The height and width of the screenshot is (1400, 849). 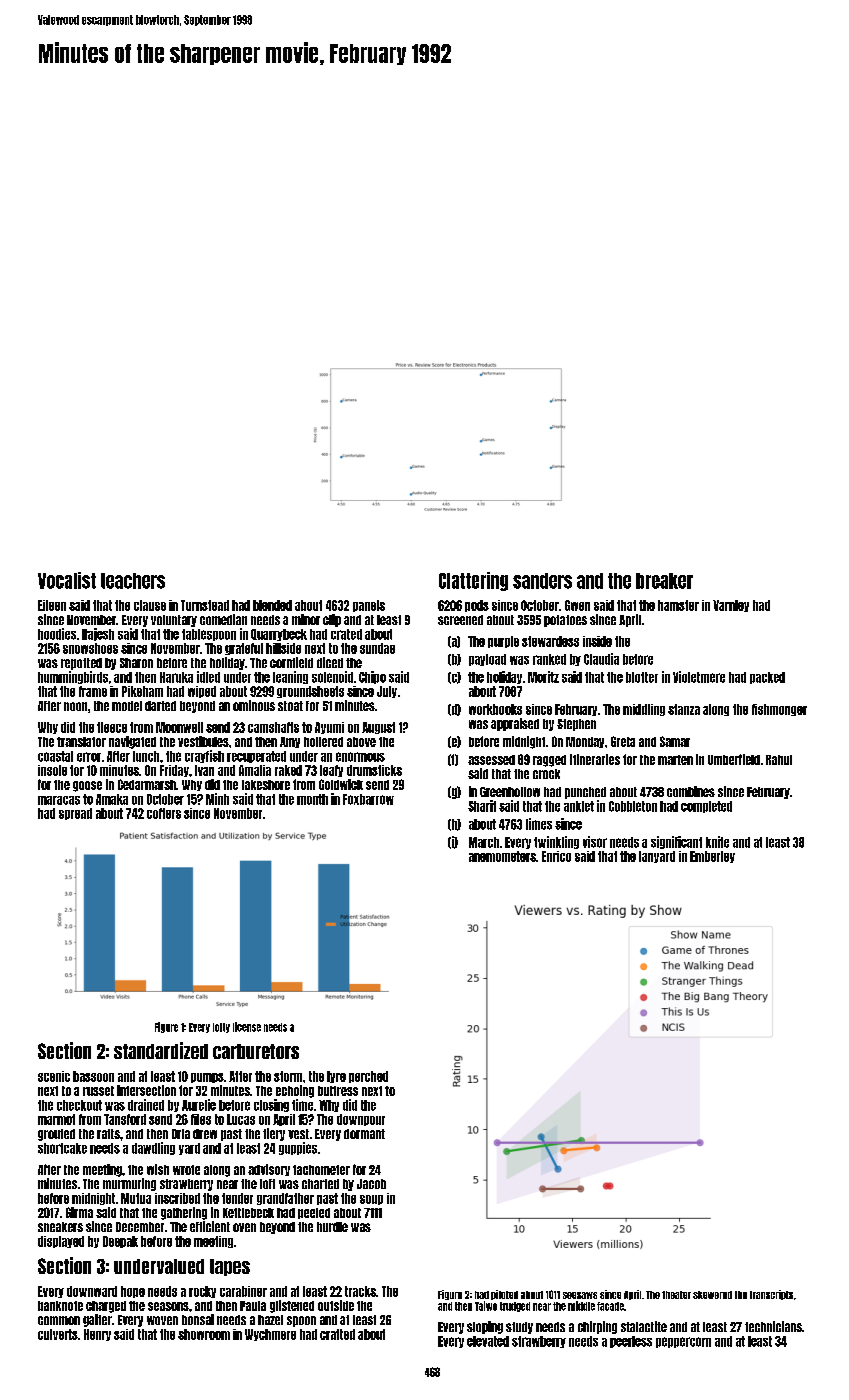 What do you see at coordinates (75, 814) in the screenshot?
I see `spread` at bounding box center [75, 814].
